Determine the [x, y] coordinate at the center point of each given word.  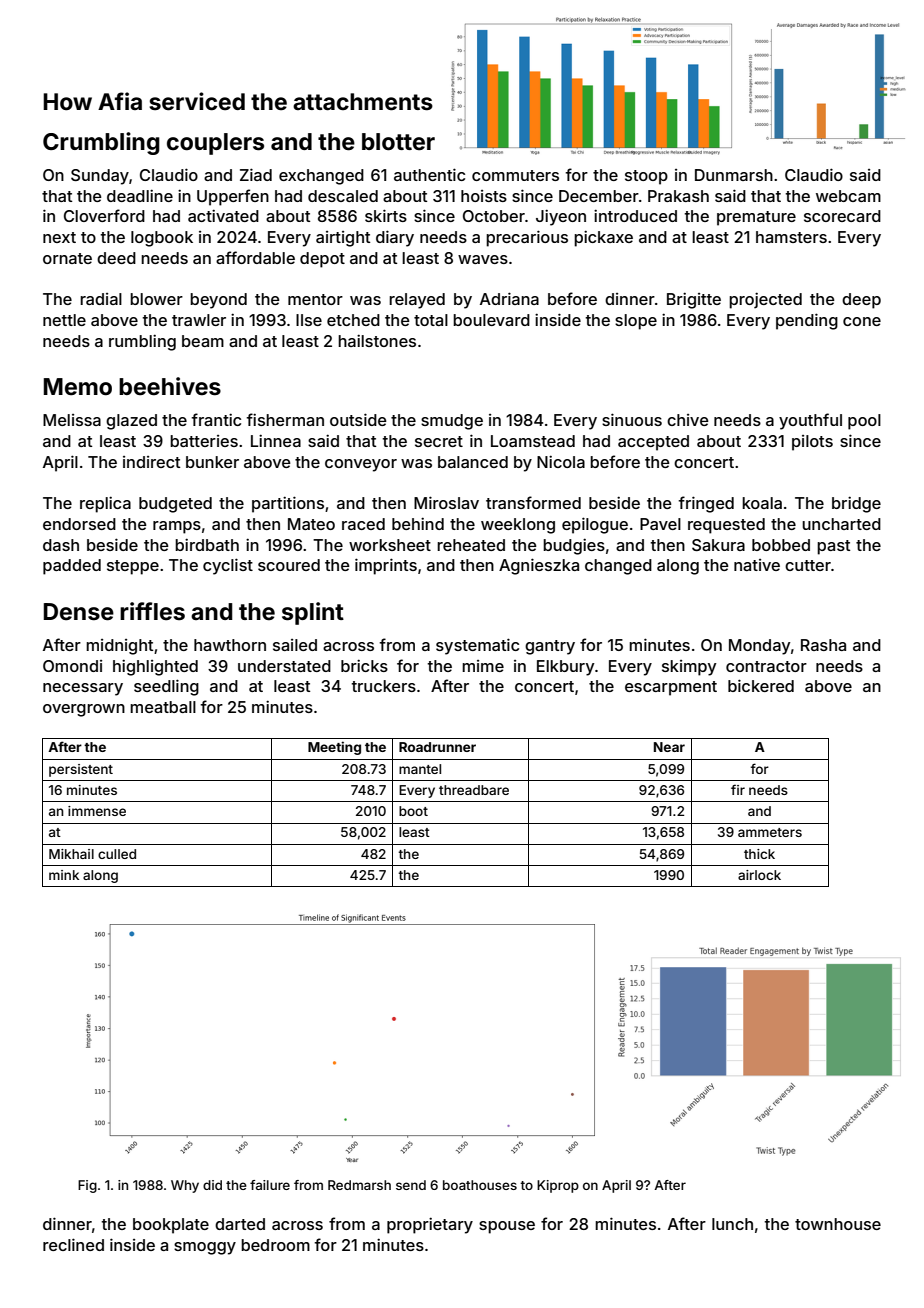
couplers [215, 144]
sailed [295, 645]
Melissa [72, 420]
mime [483, 666]
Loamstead [533, 441]
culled [117, 854]
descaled [343, 196]
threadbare [474, 790]
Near [669, 747]
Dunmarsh [734, 175]
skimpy [689, 668]
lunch [732, 1224]
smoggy [205, 1248]
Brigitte [694, 300]
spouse [507, 1227]
